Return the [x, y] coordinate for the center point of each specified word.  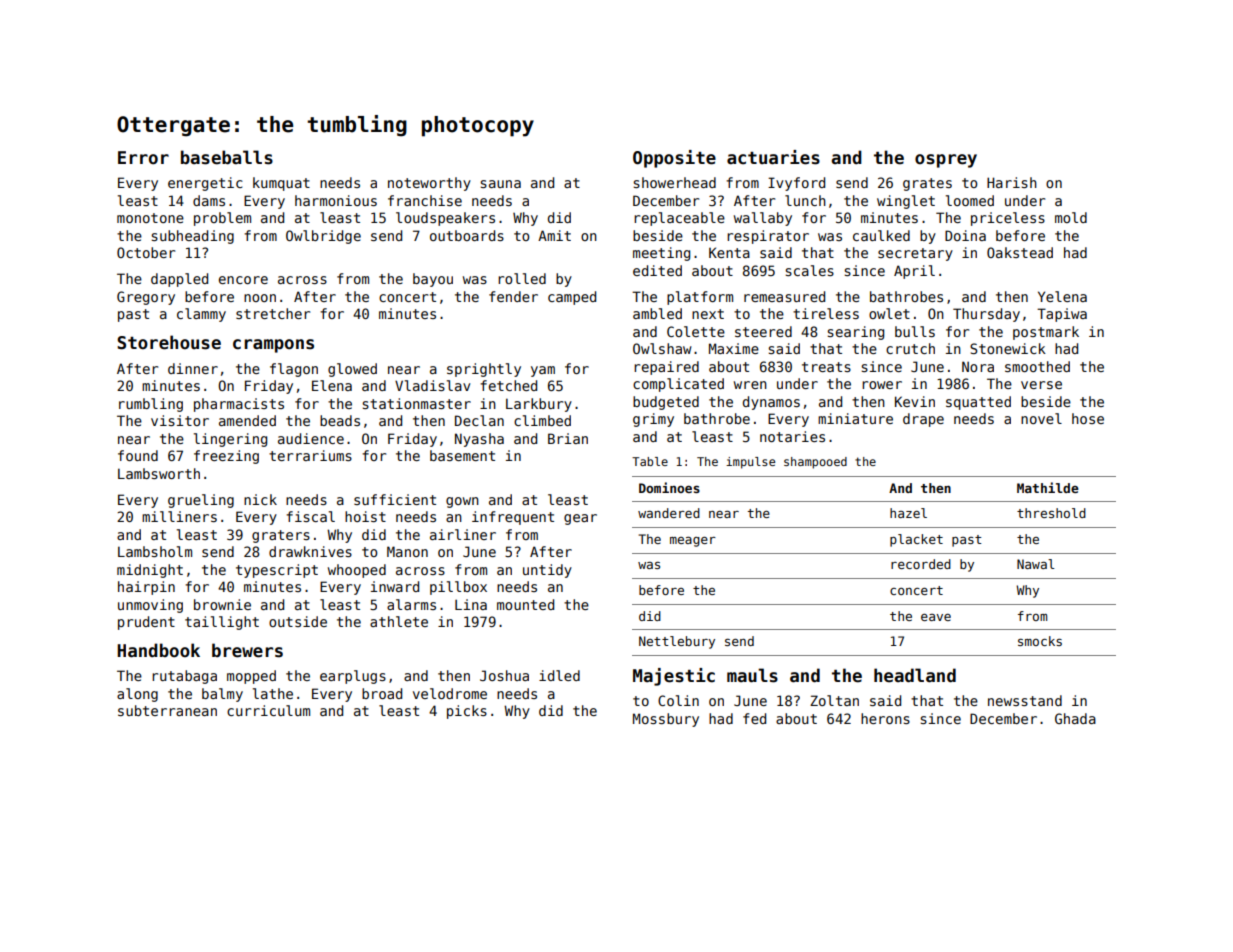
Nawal [1036, 564]
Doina [965, 235]
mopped [251, 677]
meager [693, 542]
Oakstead [1020, 252]
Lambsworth [159, 473]
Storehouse [169, 342]
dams [209, 200]
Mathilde [1048, 487]
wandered [669, 513]
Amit [554, 235]
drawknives [310, 551]
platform [700, 298]
